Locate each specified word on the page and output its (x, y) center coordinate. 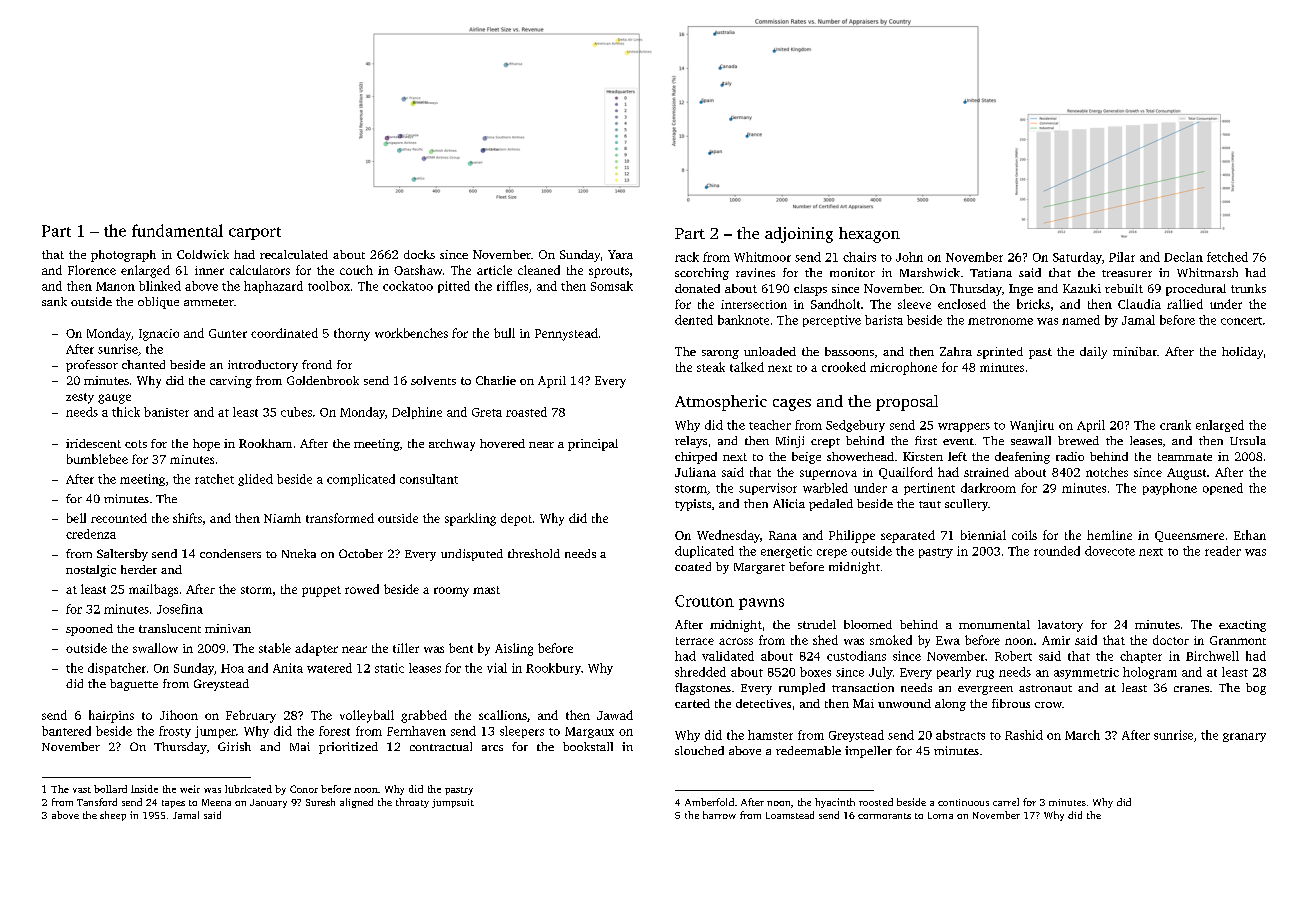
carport (255, 233)
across (736, 641)
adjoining (799, 235)
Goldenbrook (323, 380)
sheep (113, 816)
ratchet (214, 479)
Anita (288, 668)
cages (792, 405)
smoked (891, 640)
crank (1175, 425)
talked (747, 367)
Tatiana (991, 272)
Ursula (1248, 440)
